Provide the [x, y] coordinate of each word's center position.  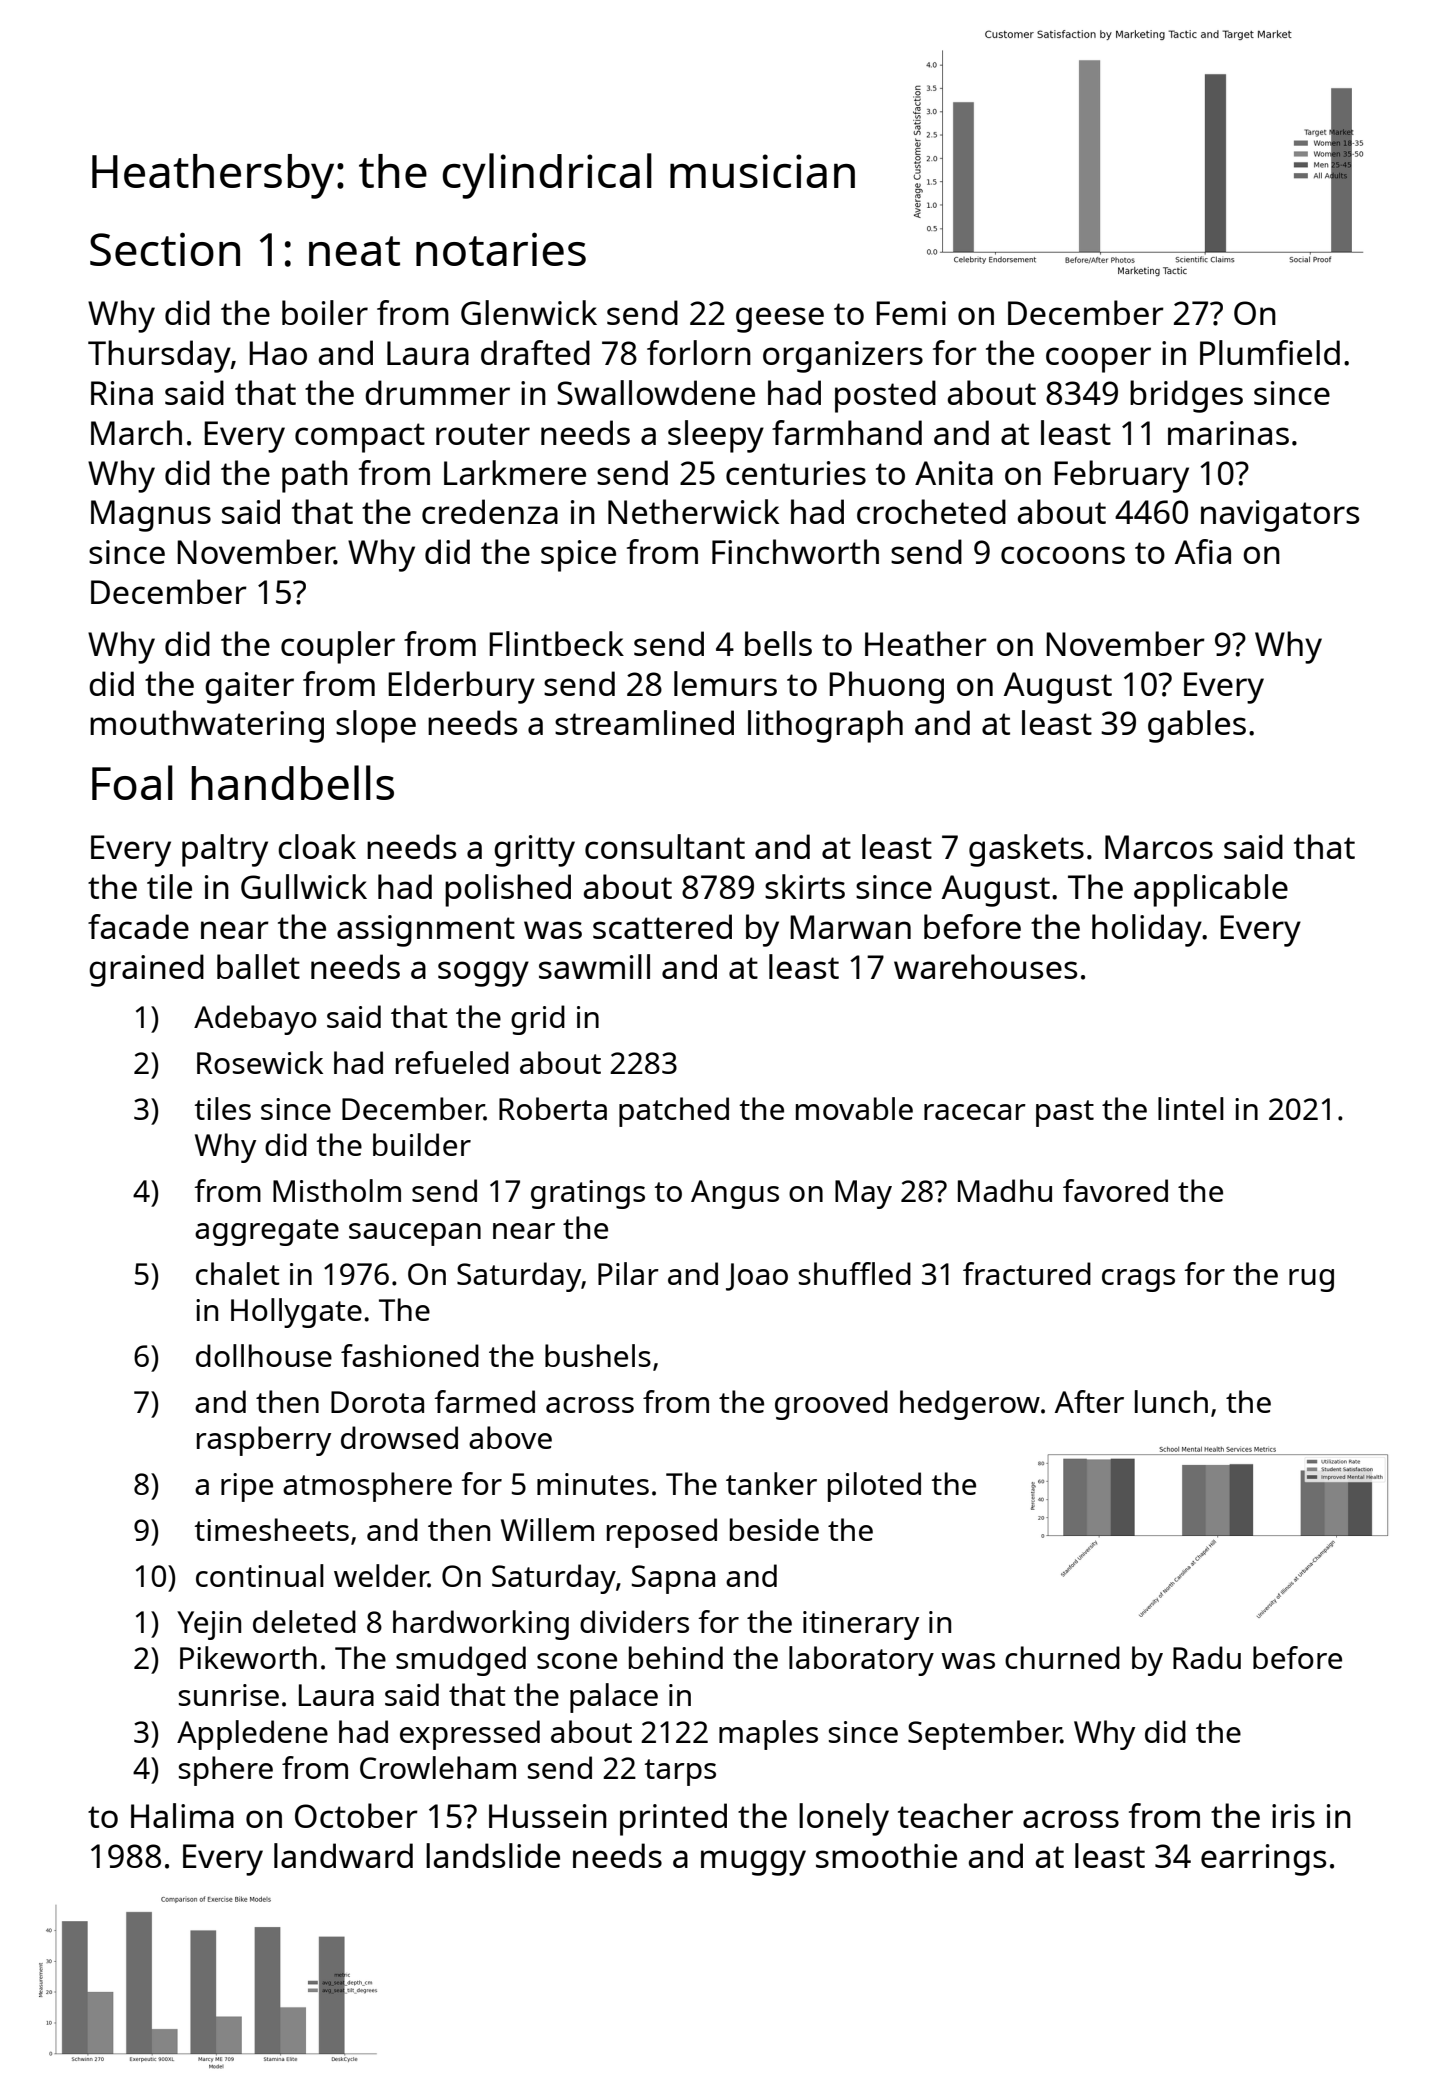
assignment [426, 931]
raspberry [264, 1441]
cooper [1098, 360]
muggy [753, 1863]
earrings [1263, 1860]
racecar [975, 1112]
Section [165, 249]
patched [674, 1112]
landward [343, 1855]
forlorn [699, 352]
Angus [735, 1194]
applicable [1211, 890]
